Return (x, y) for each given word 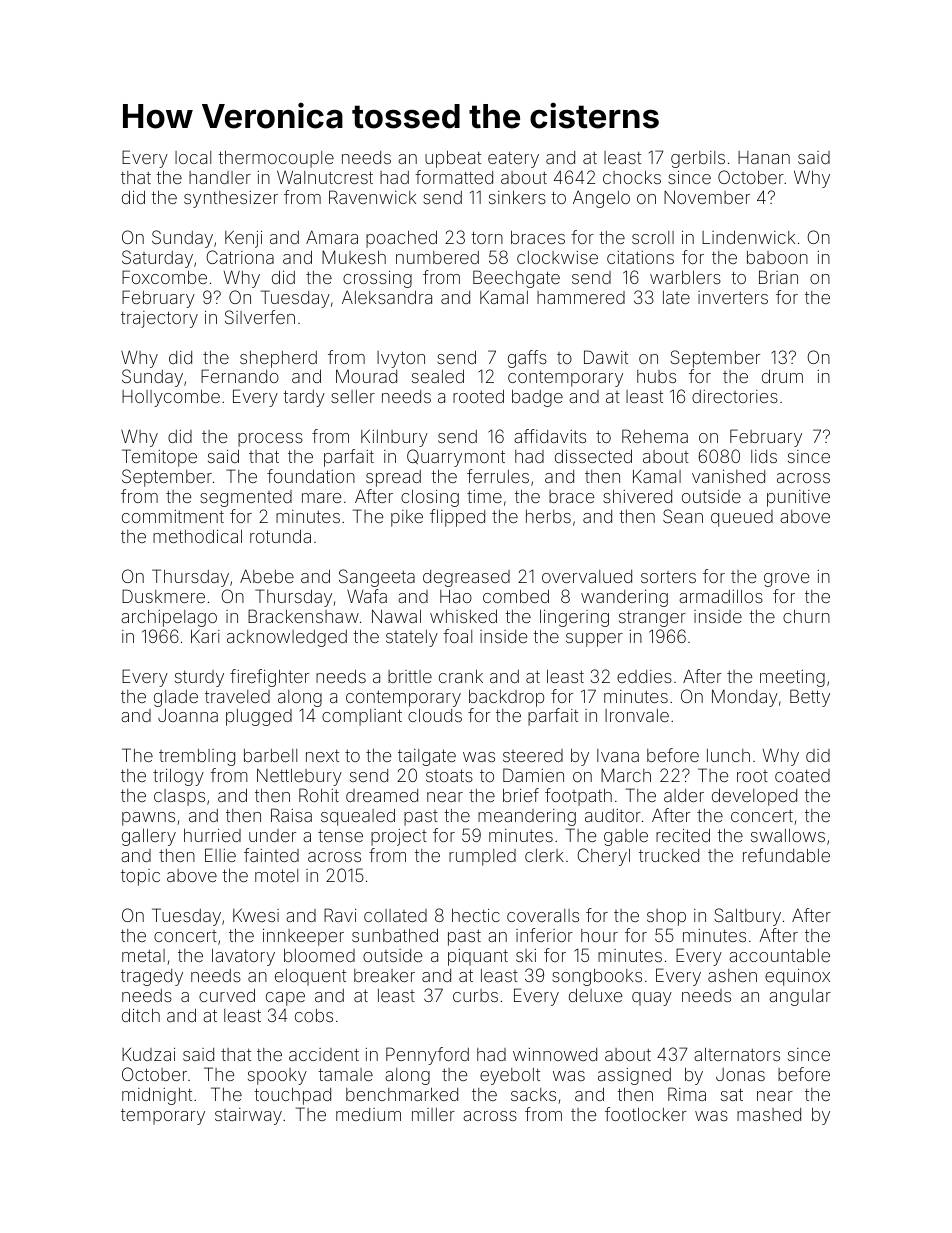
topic (140, 877)
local (193, 157)
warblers (685, 277)
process (270, 440)
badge (537, 398)
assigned (634, 1076)
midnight (157, 1096)
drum (782, 376)
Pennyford (427, 1056)
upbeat (453, 159)
